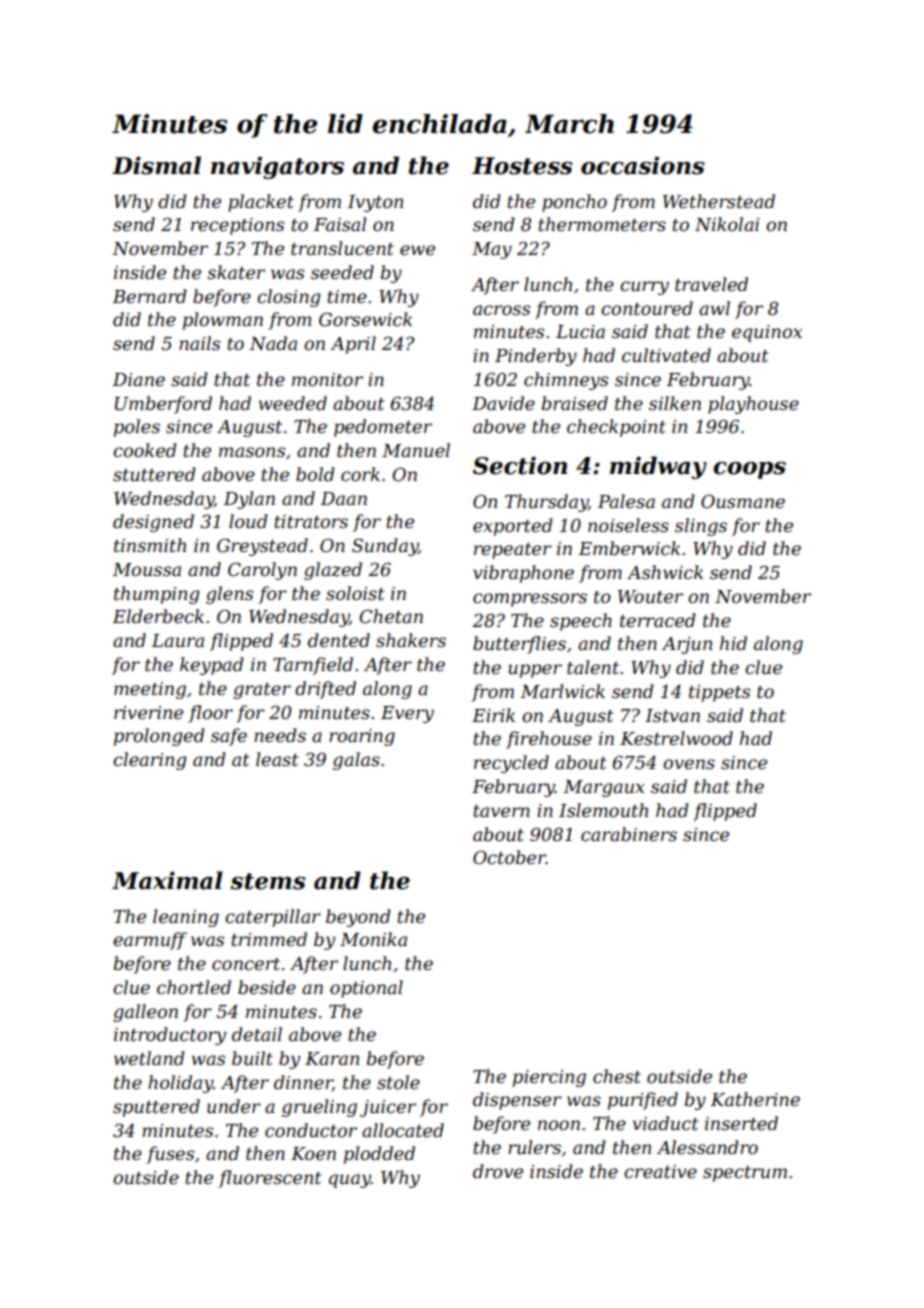 Image resolution: width=924 pixels, height=1308 pixels. Describe the element at coordinates (650, 597) in the document. I see `Wouter` at that location.
